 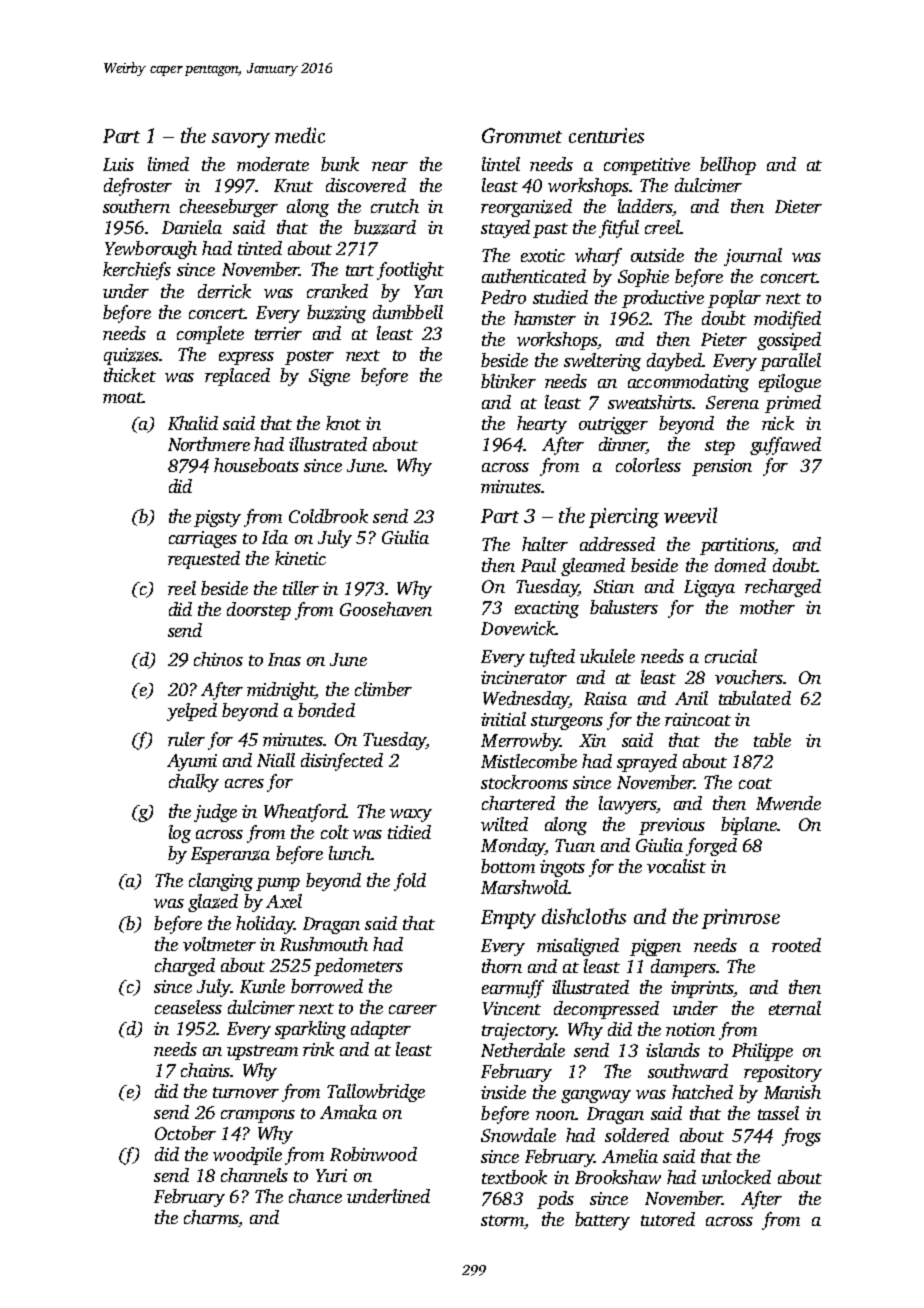 What do you see at coordinates (229, 208) in the screenshot?
I see `cheeseburger` at bounding box center [229, 208].
